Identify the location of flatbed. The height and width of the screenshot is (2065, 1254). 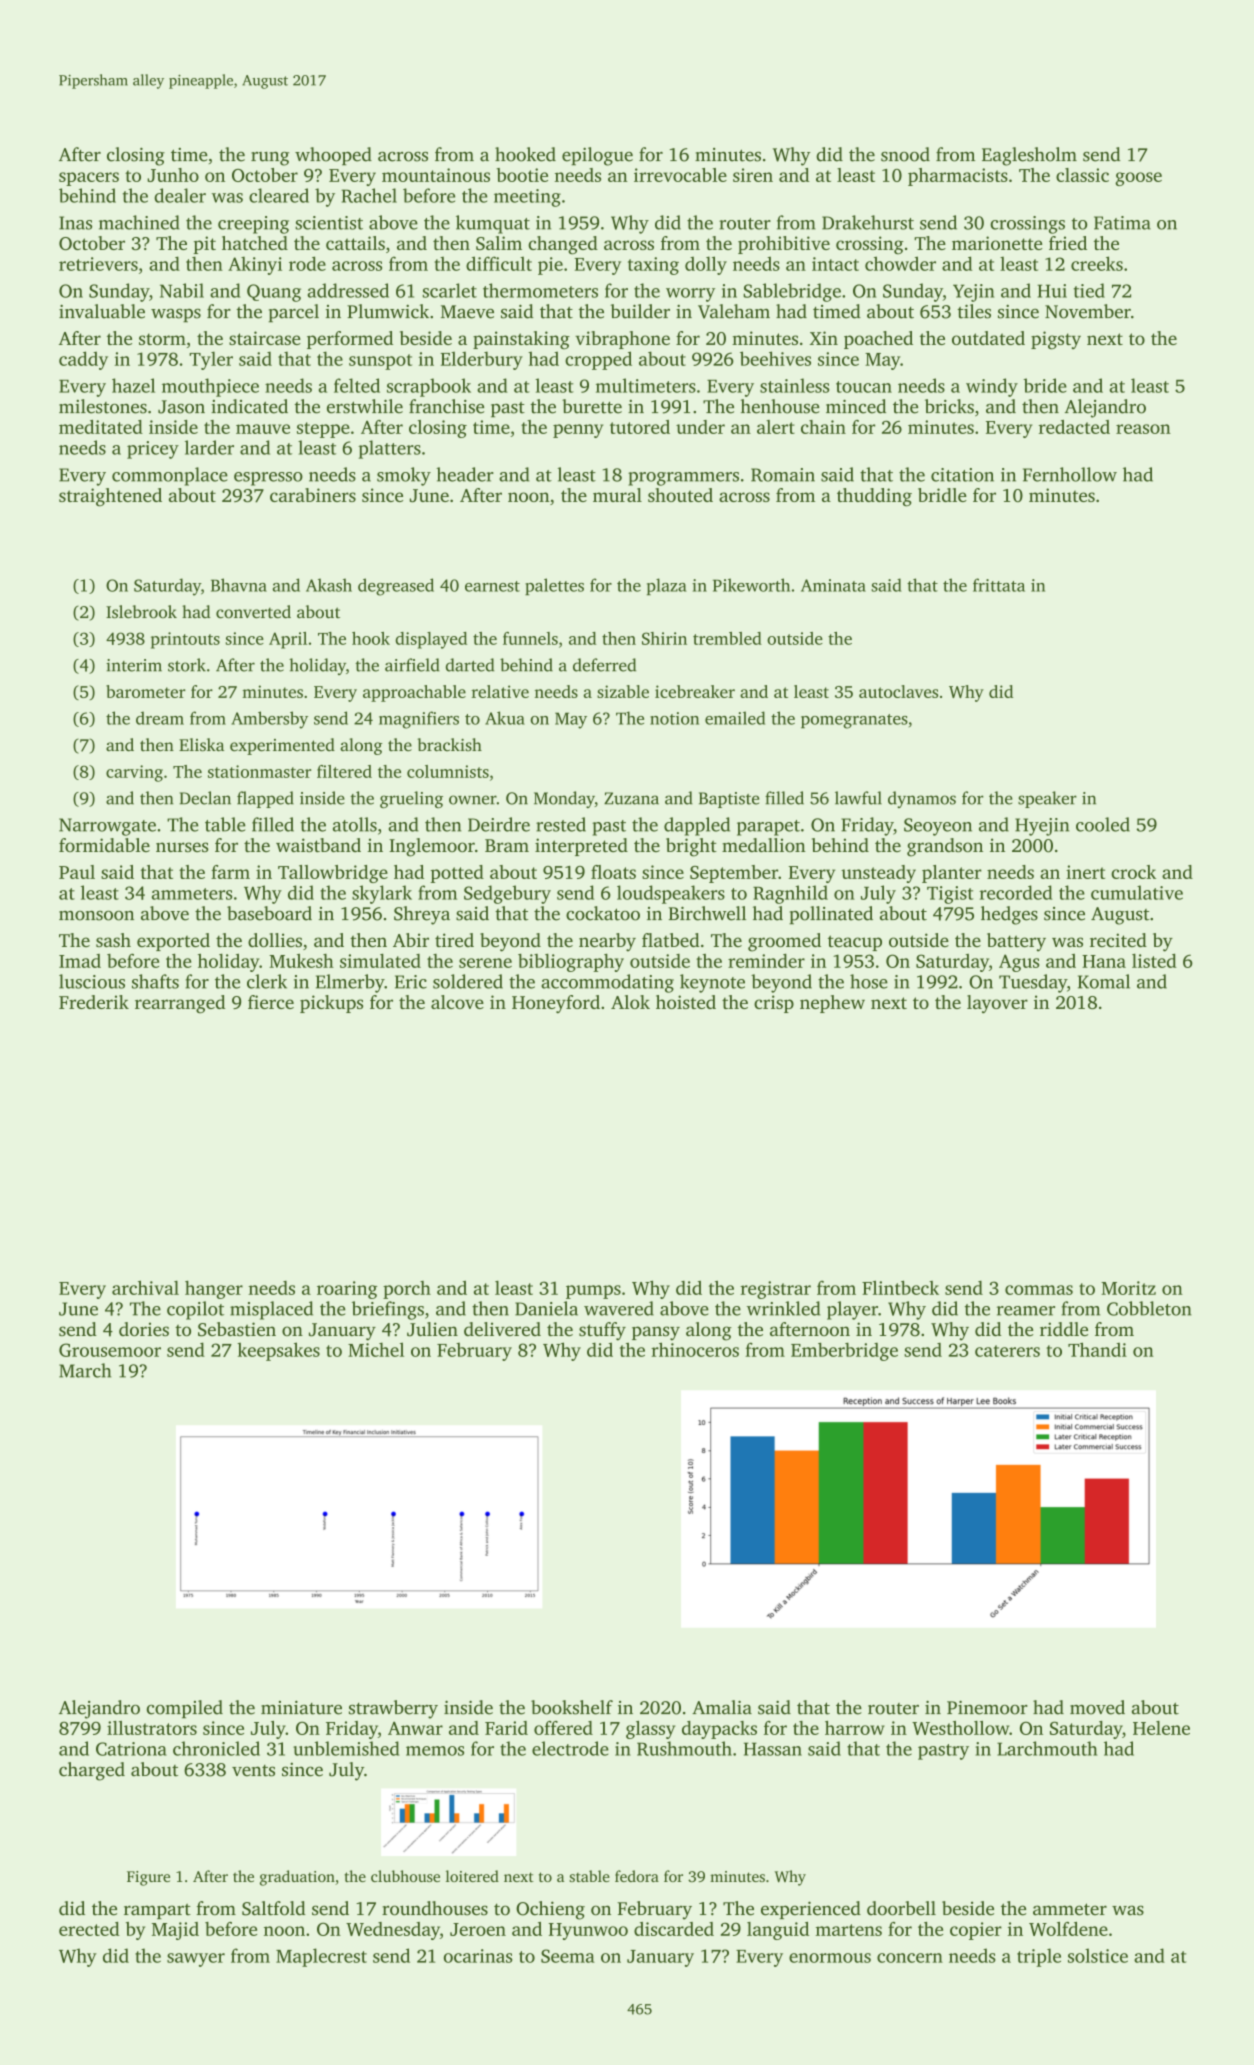
(671, 940).
